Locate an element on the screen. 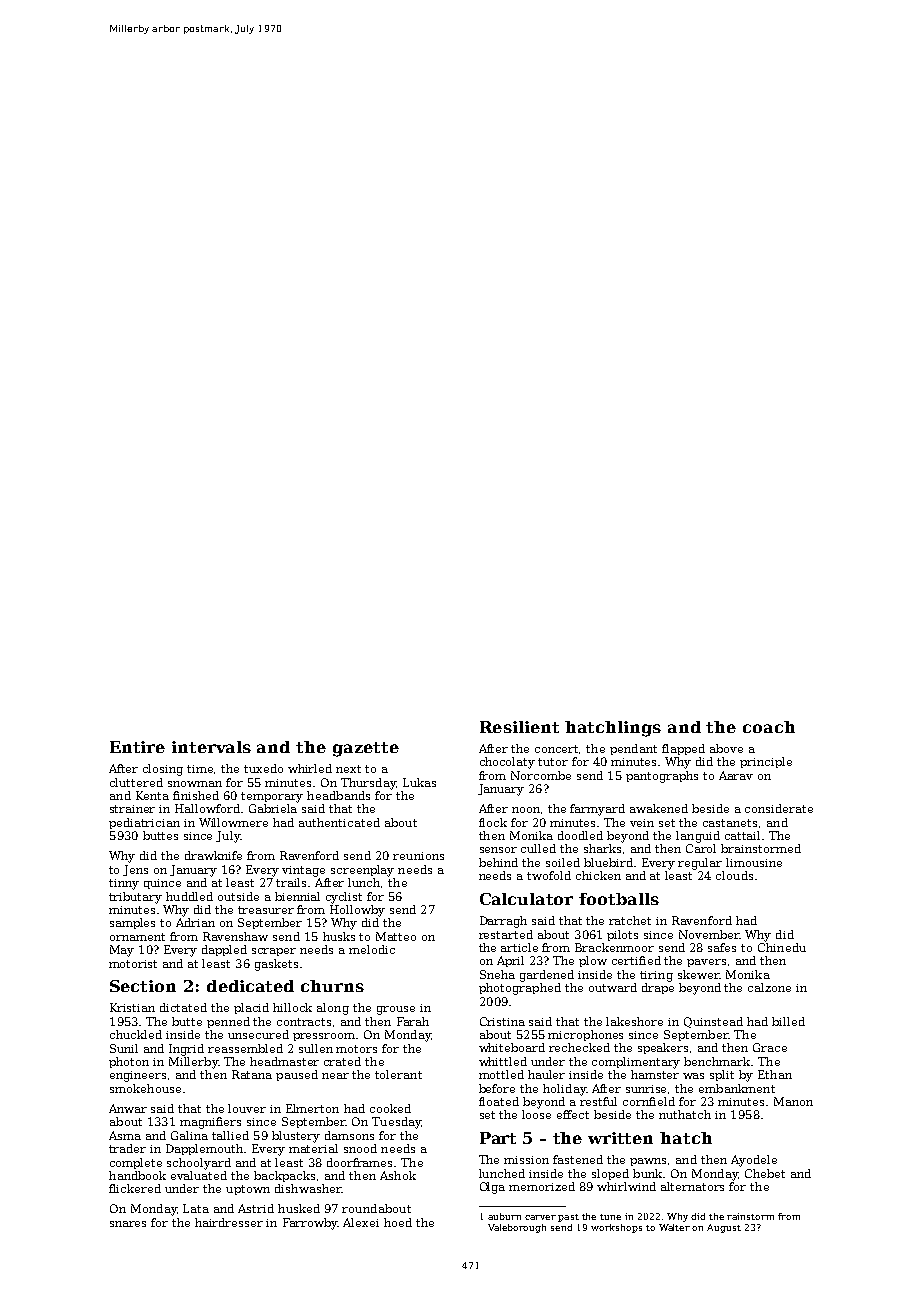  coach is located at coordinates (769, 727).
